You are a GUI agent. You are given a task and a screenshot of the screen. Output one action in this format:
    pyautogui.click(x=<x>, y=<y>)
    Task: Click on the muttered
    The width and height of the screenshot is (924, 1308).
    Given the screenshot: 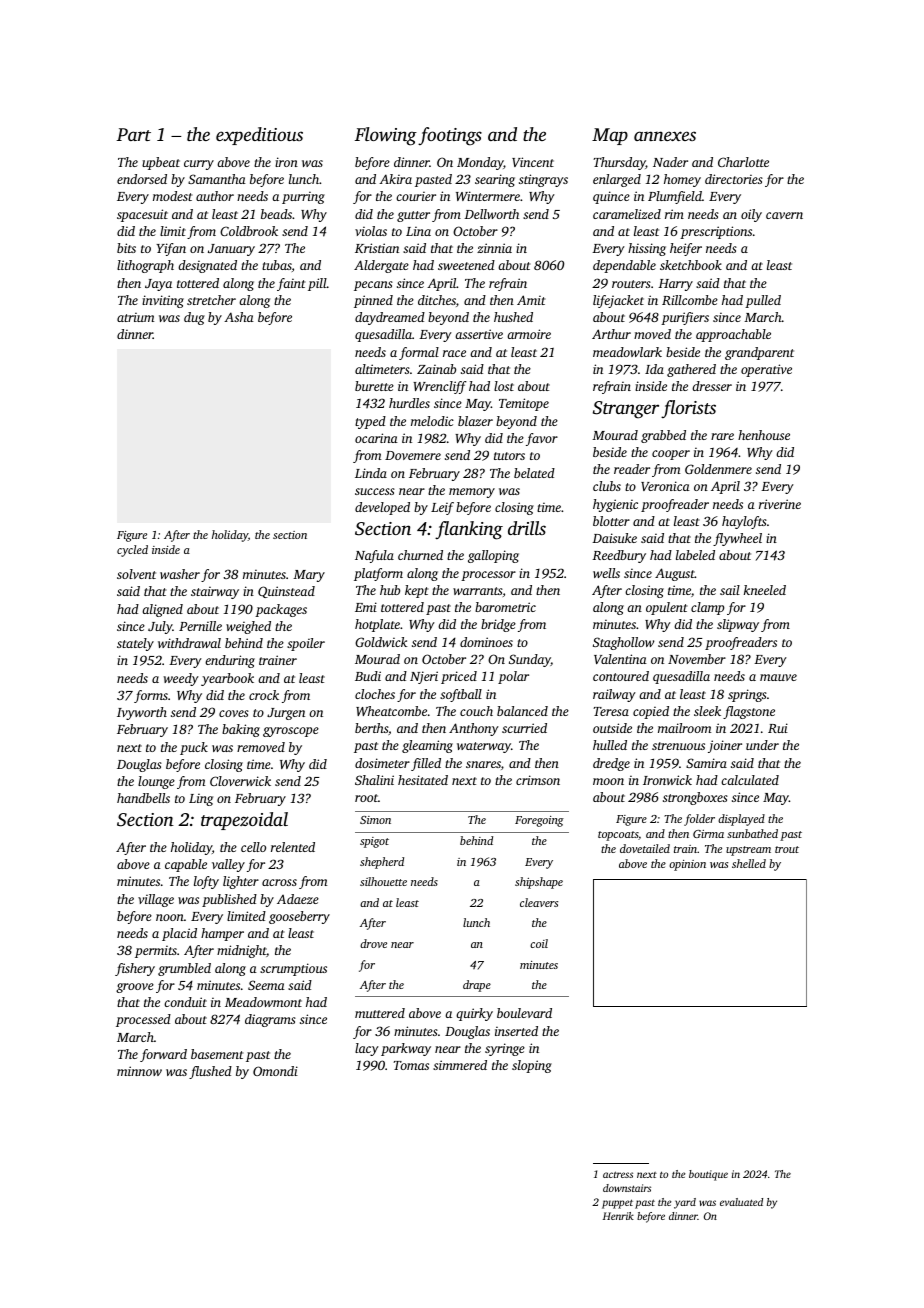 What is the action you would take?
    pyautogui.click(x=380, y=1013)
